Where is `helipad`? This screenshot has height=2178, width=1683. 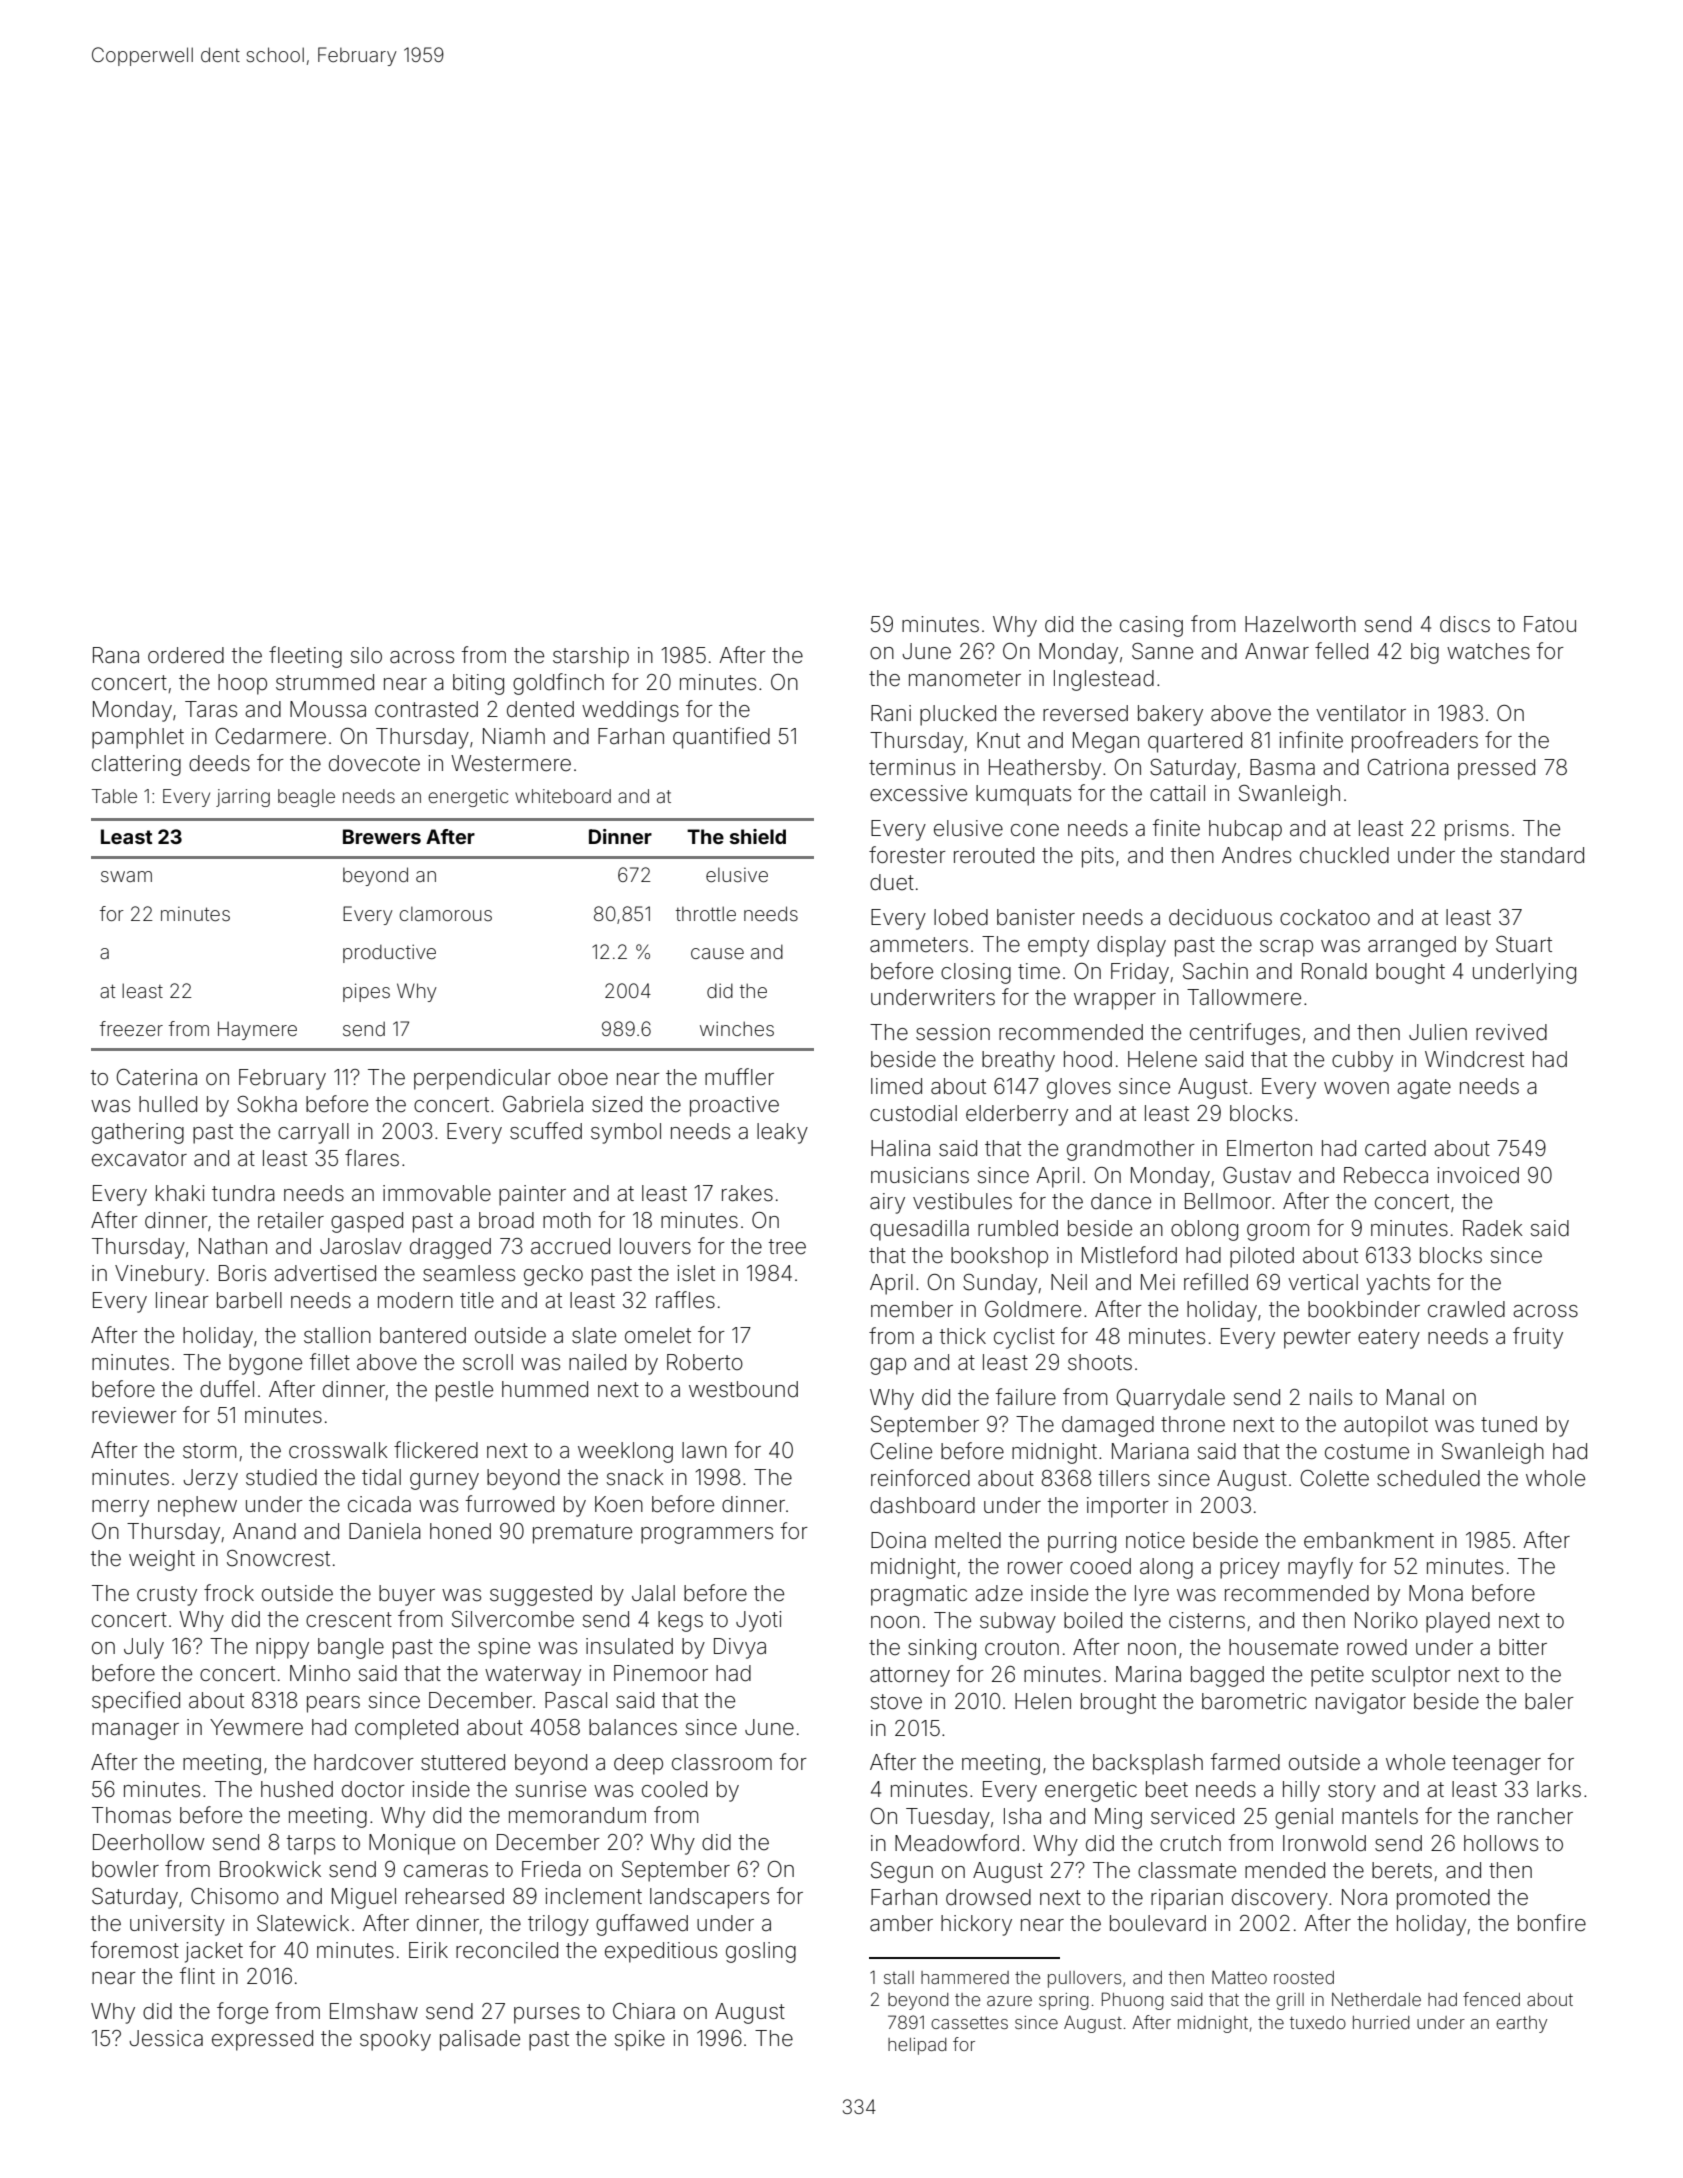
helipad is located at coordinates (917, 2046).
